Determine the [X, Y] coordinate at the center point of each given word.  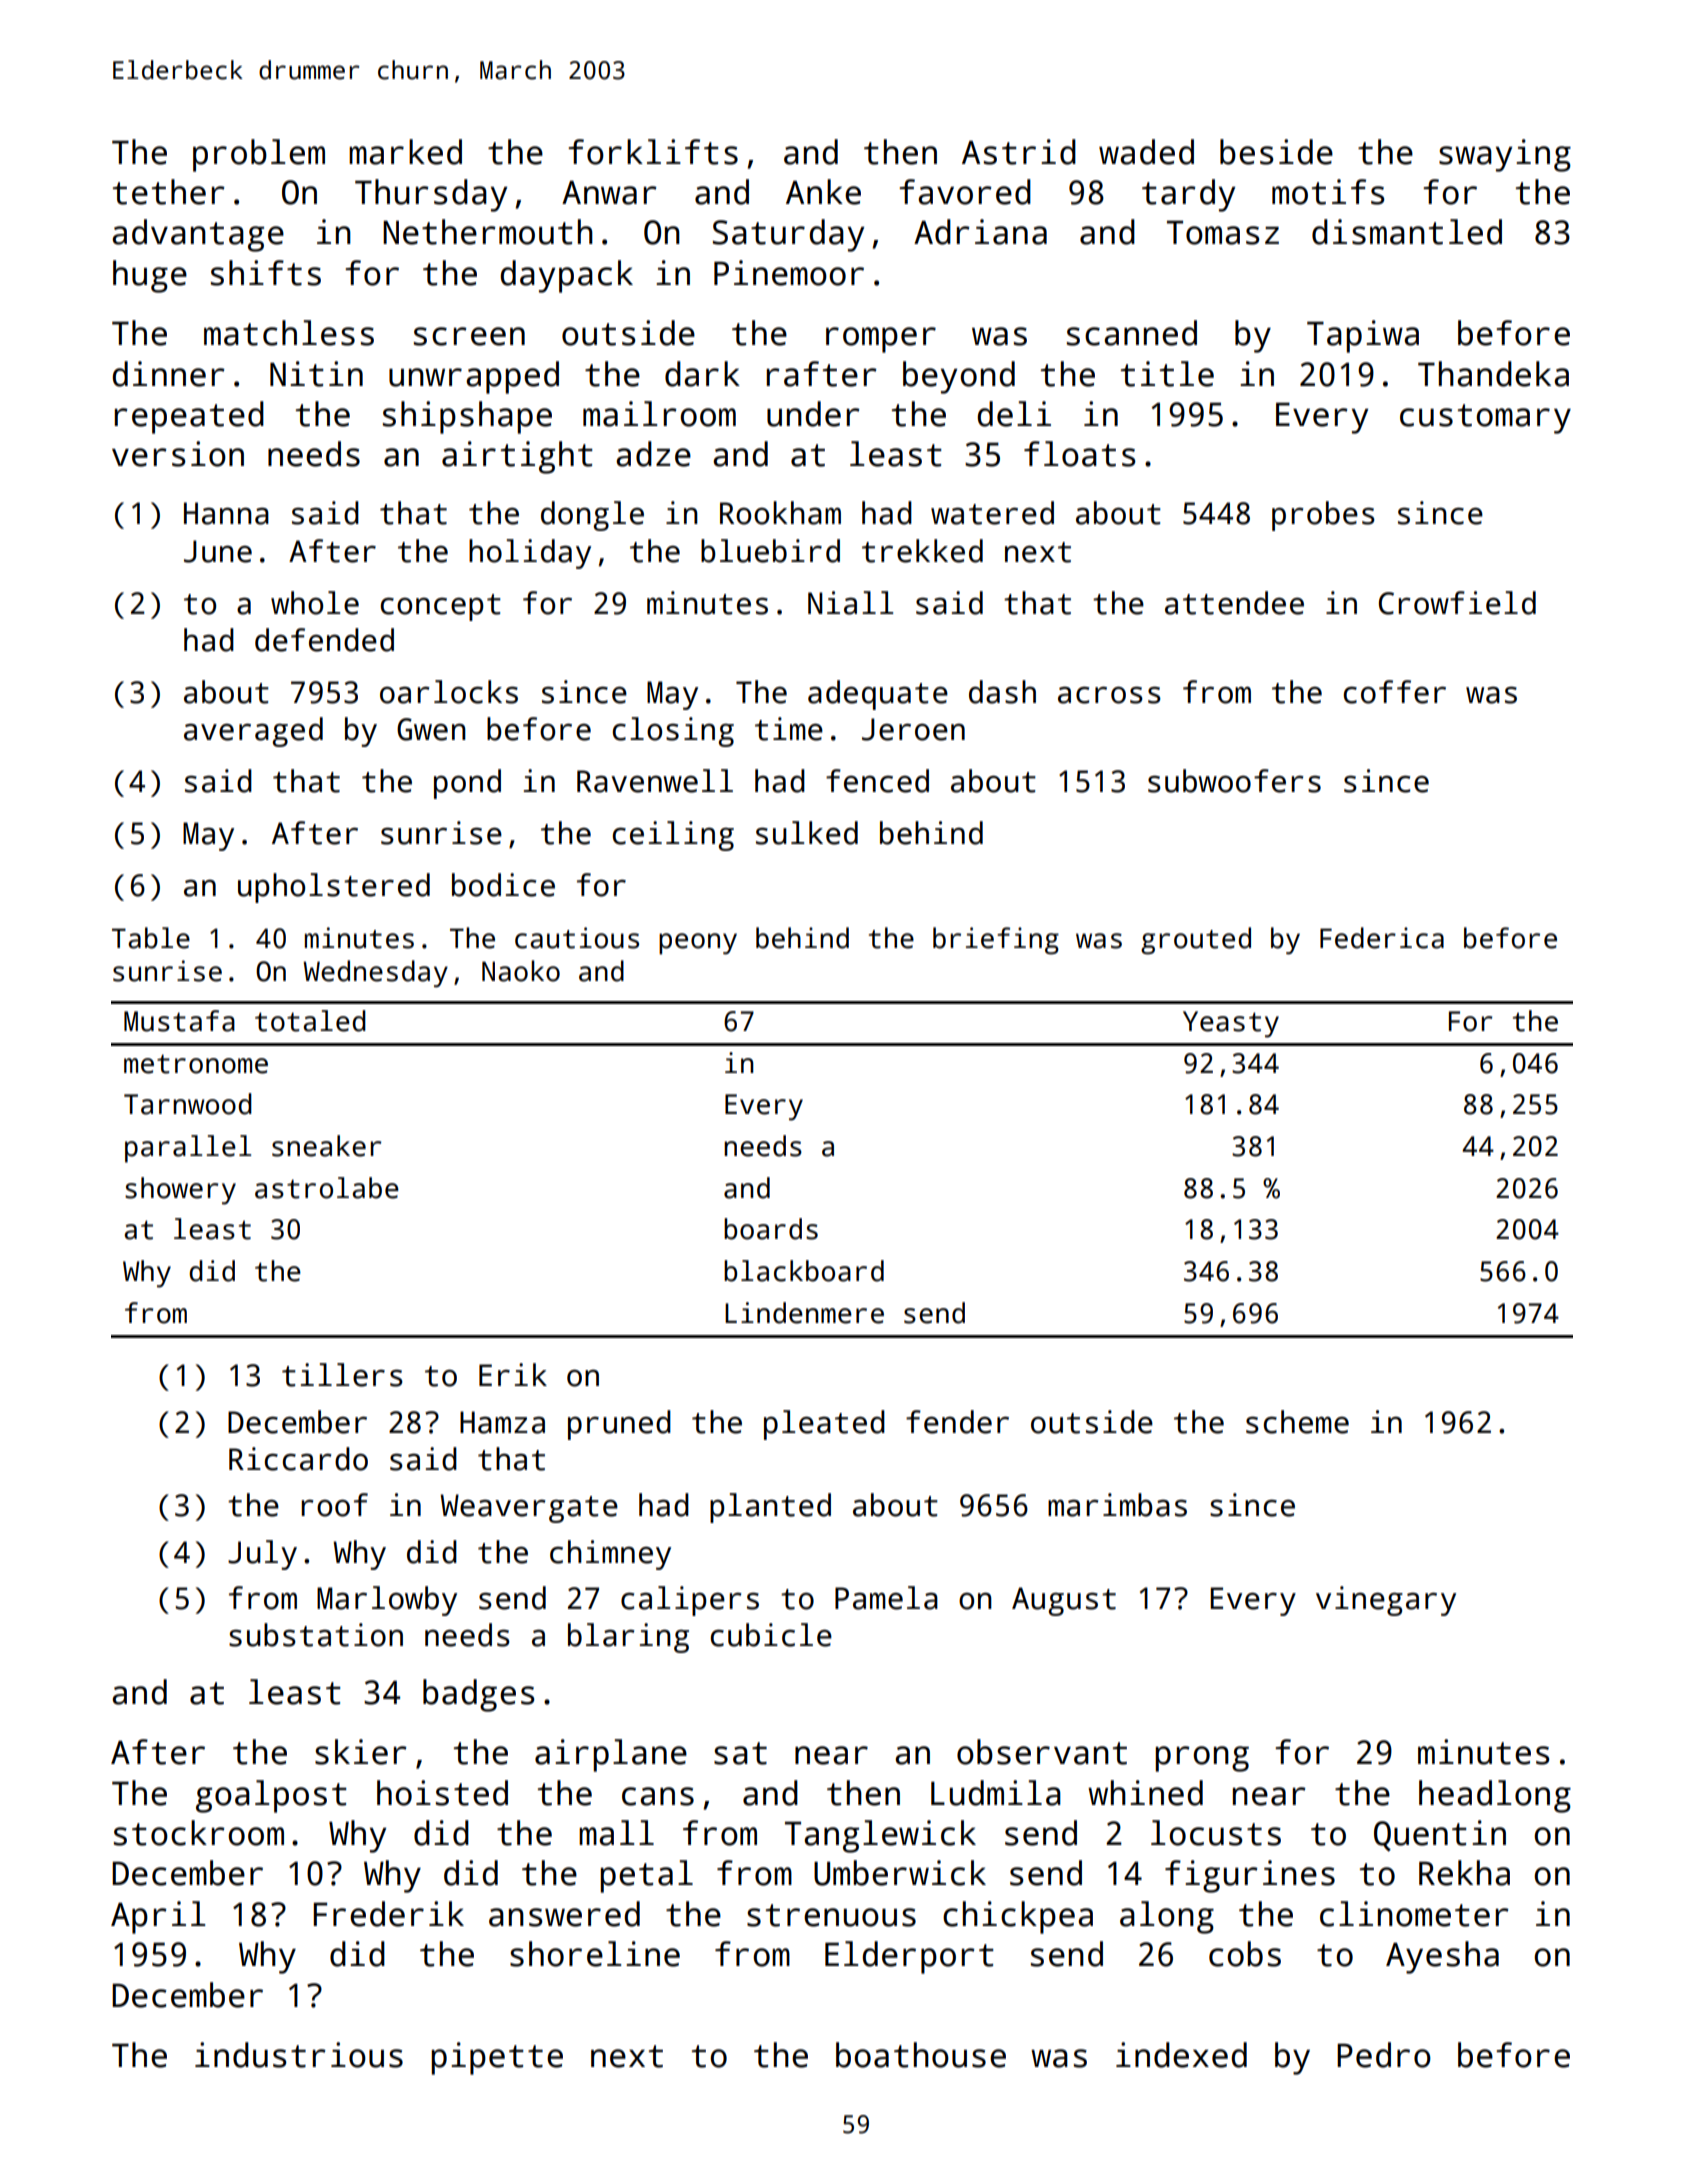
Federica [1382, 938]
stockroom [199, 1833]
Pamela [886, 1598]
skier [361, 1752]
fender [957, 1422]
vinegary [1386, 1601]
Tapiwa [1363, 336]
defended [324, 640]
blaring [628, 1638]
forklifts [653, 152]
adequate [878, 695]
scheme [1297, 1422]
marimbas [1117, 1505]
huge [150, 276]
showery [180, 1191]
